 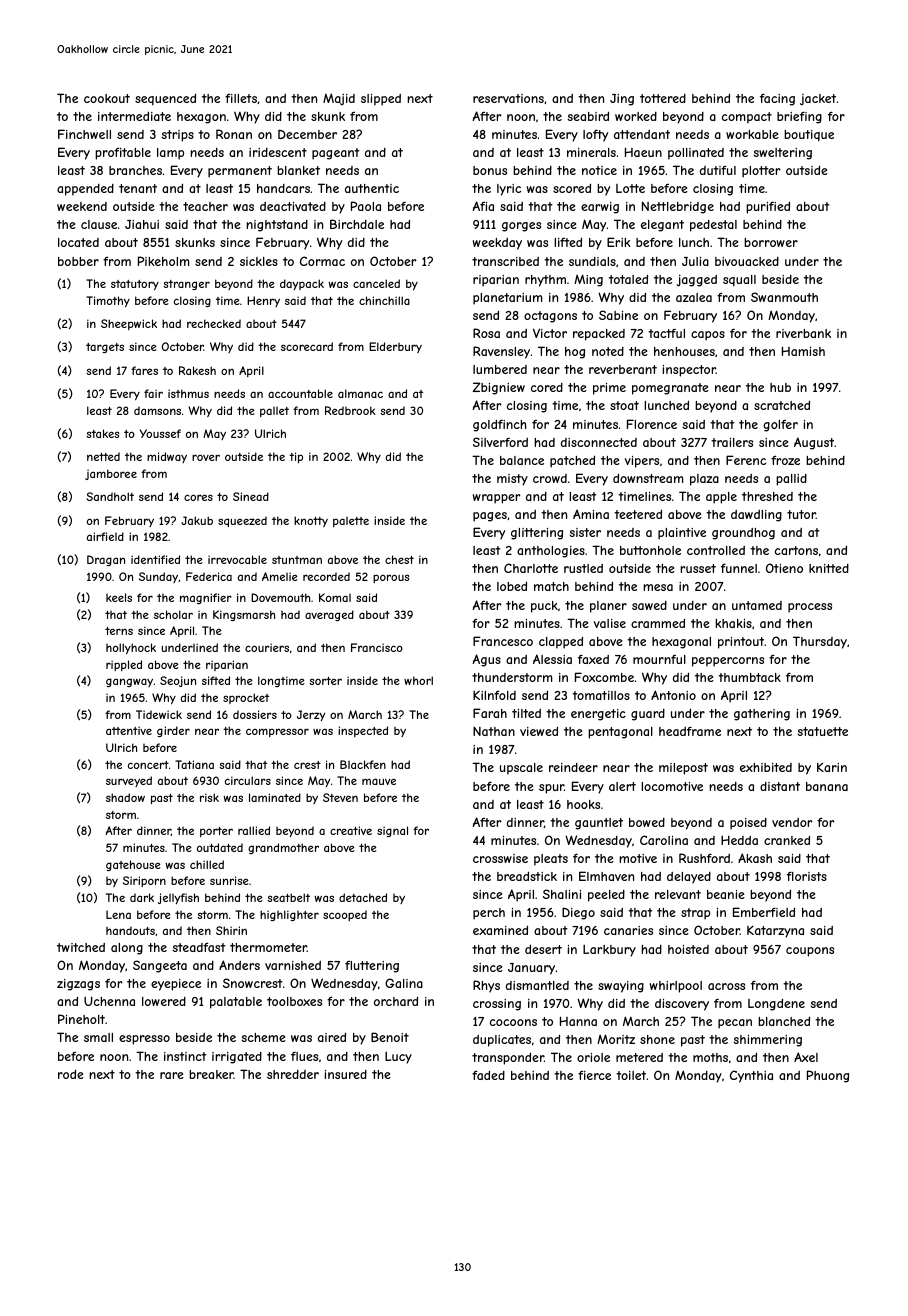 What do you see at coordinates (395, 347) in the page?
I see `Elderbury` at bounding box center [395, 347].
